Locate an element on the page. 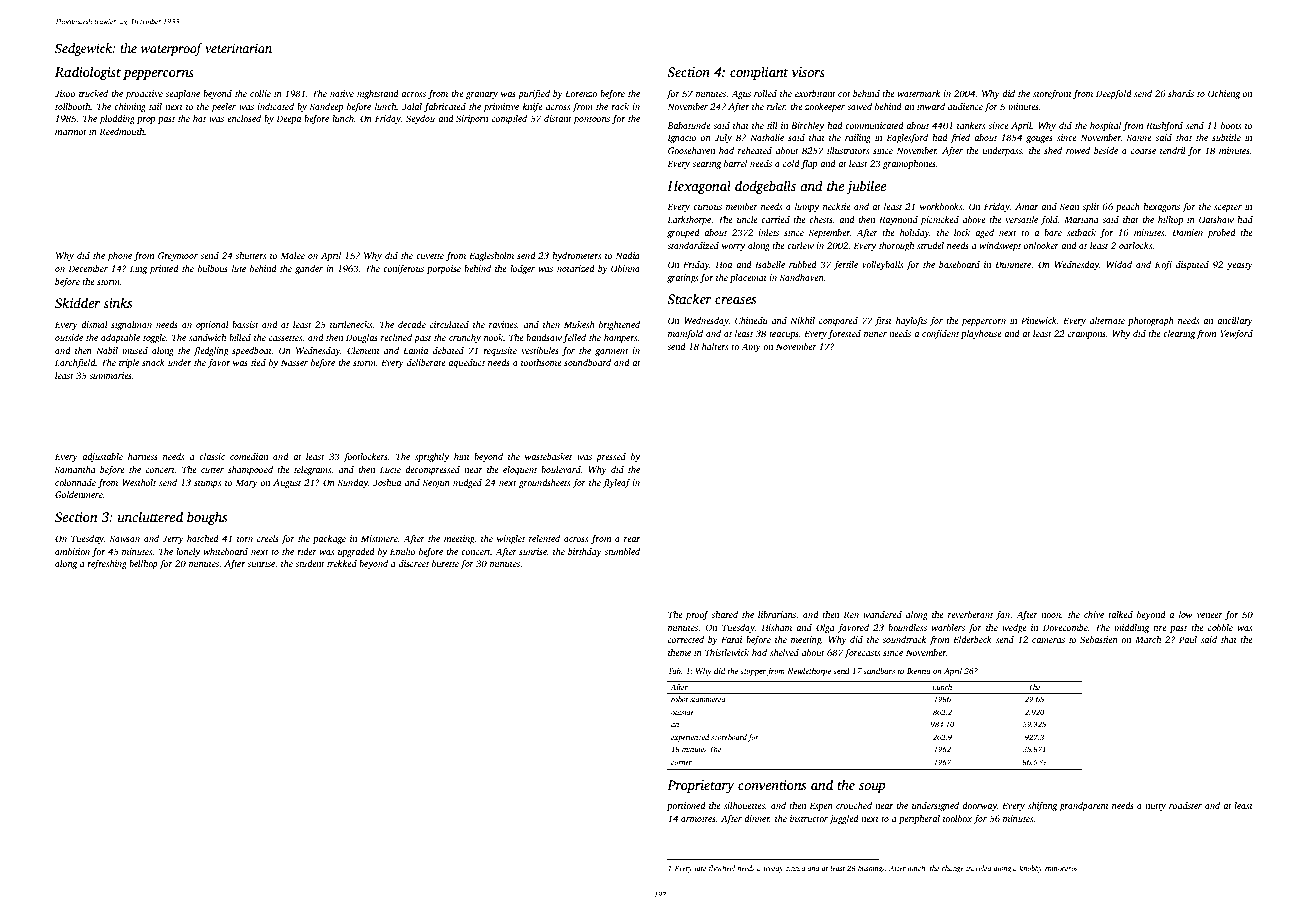  clearing is located at coordinates (1179, 334).
